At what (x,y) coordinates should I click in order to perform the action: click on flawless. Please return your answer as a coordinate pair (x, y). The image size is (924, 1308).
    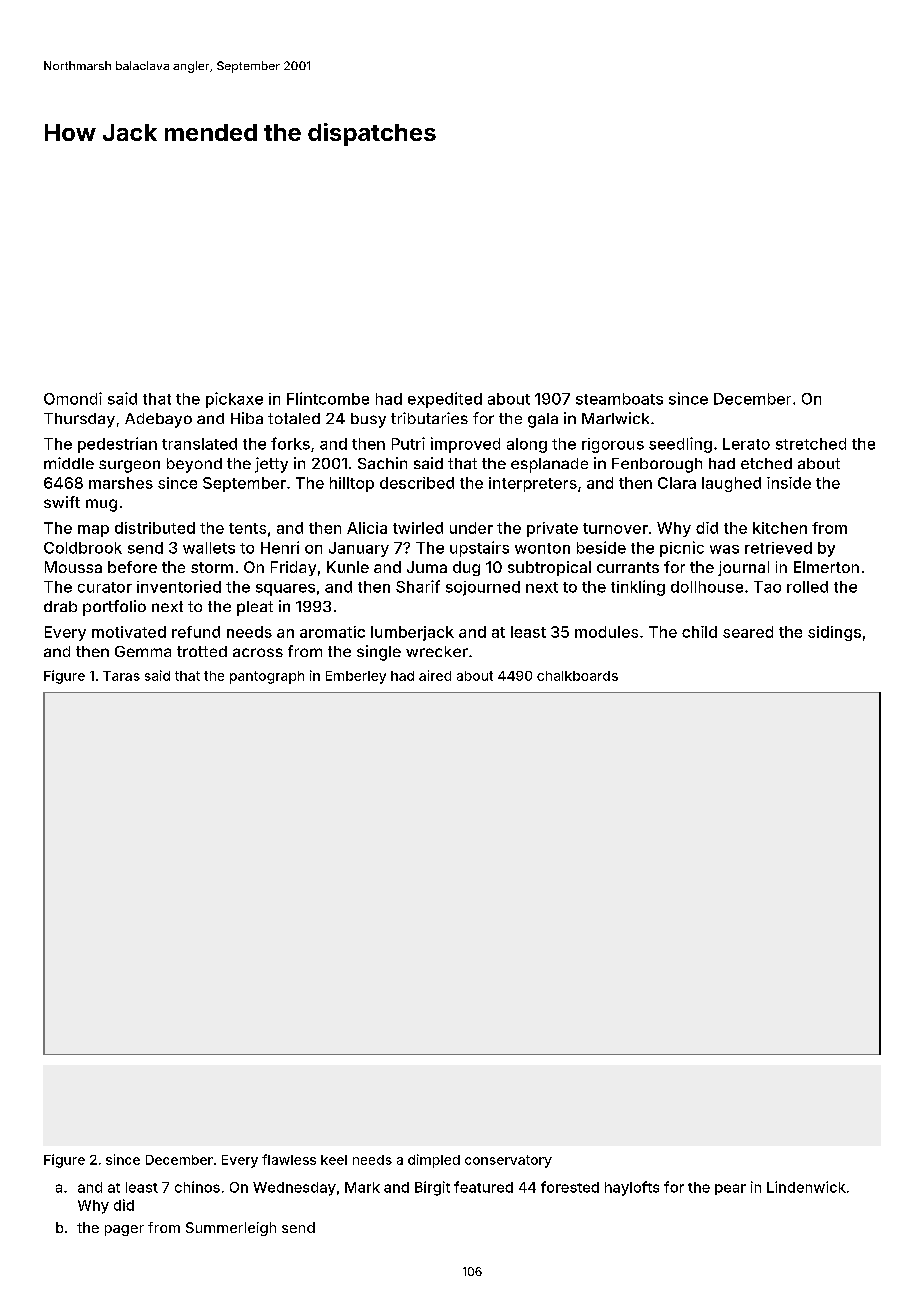
    Looking at the image, I should click on (289, 1159).
